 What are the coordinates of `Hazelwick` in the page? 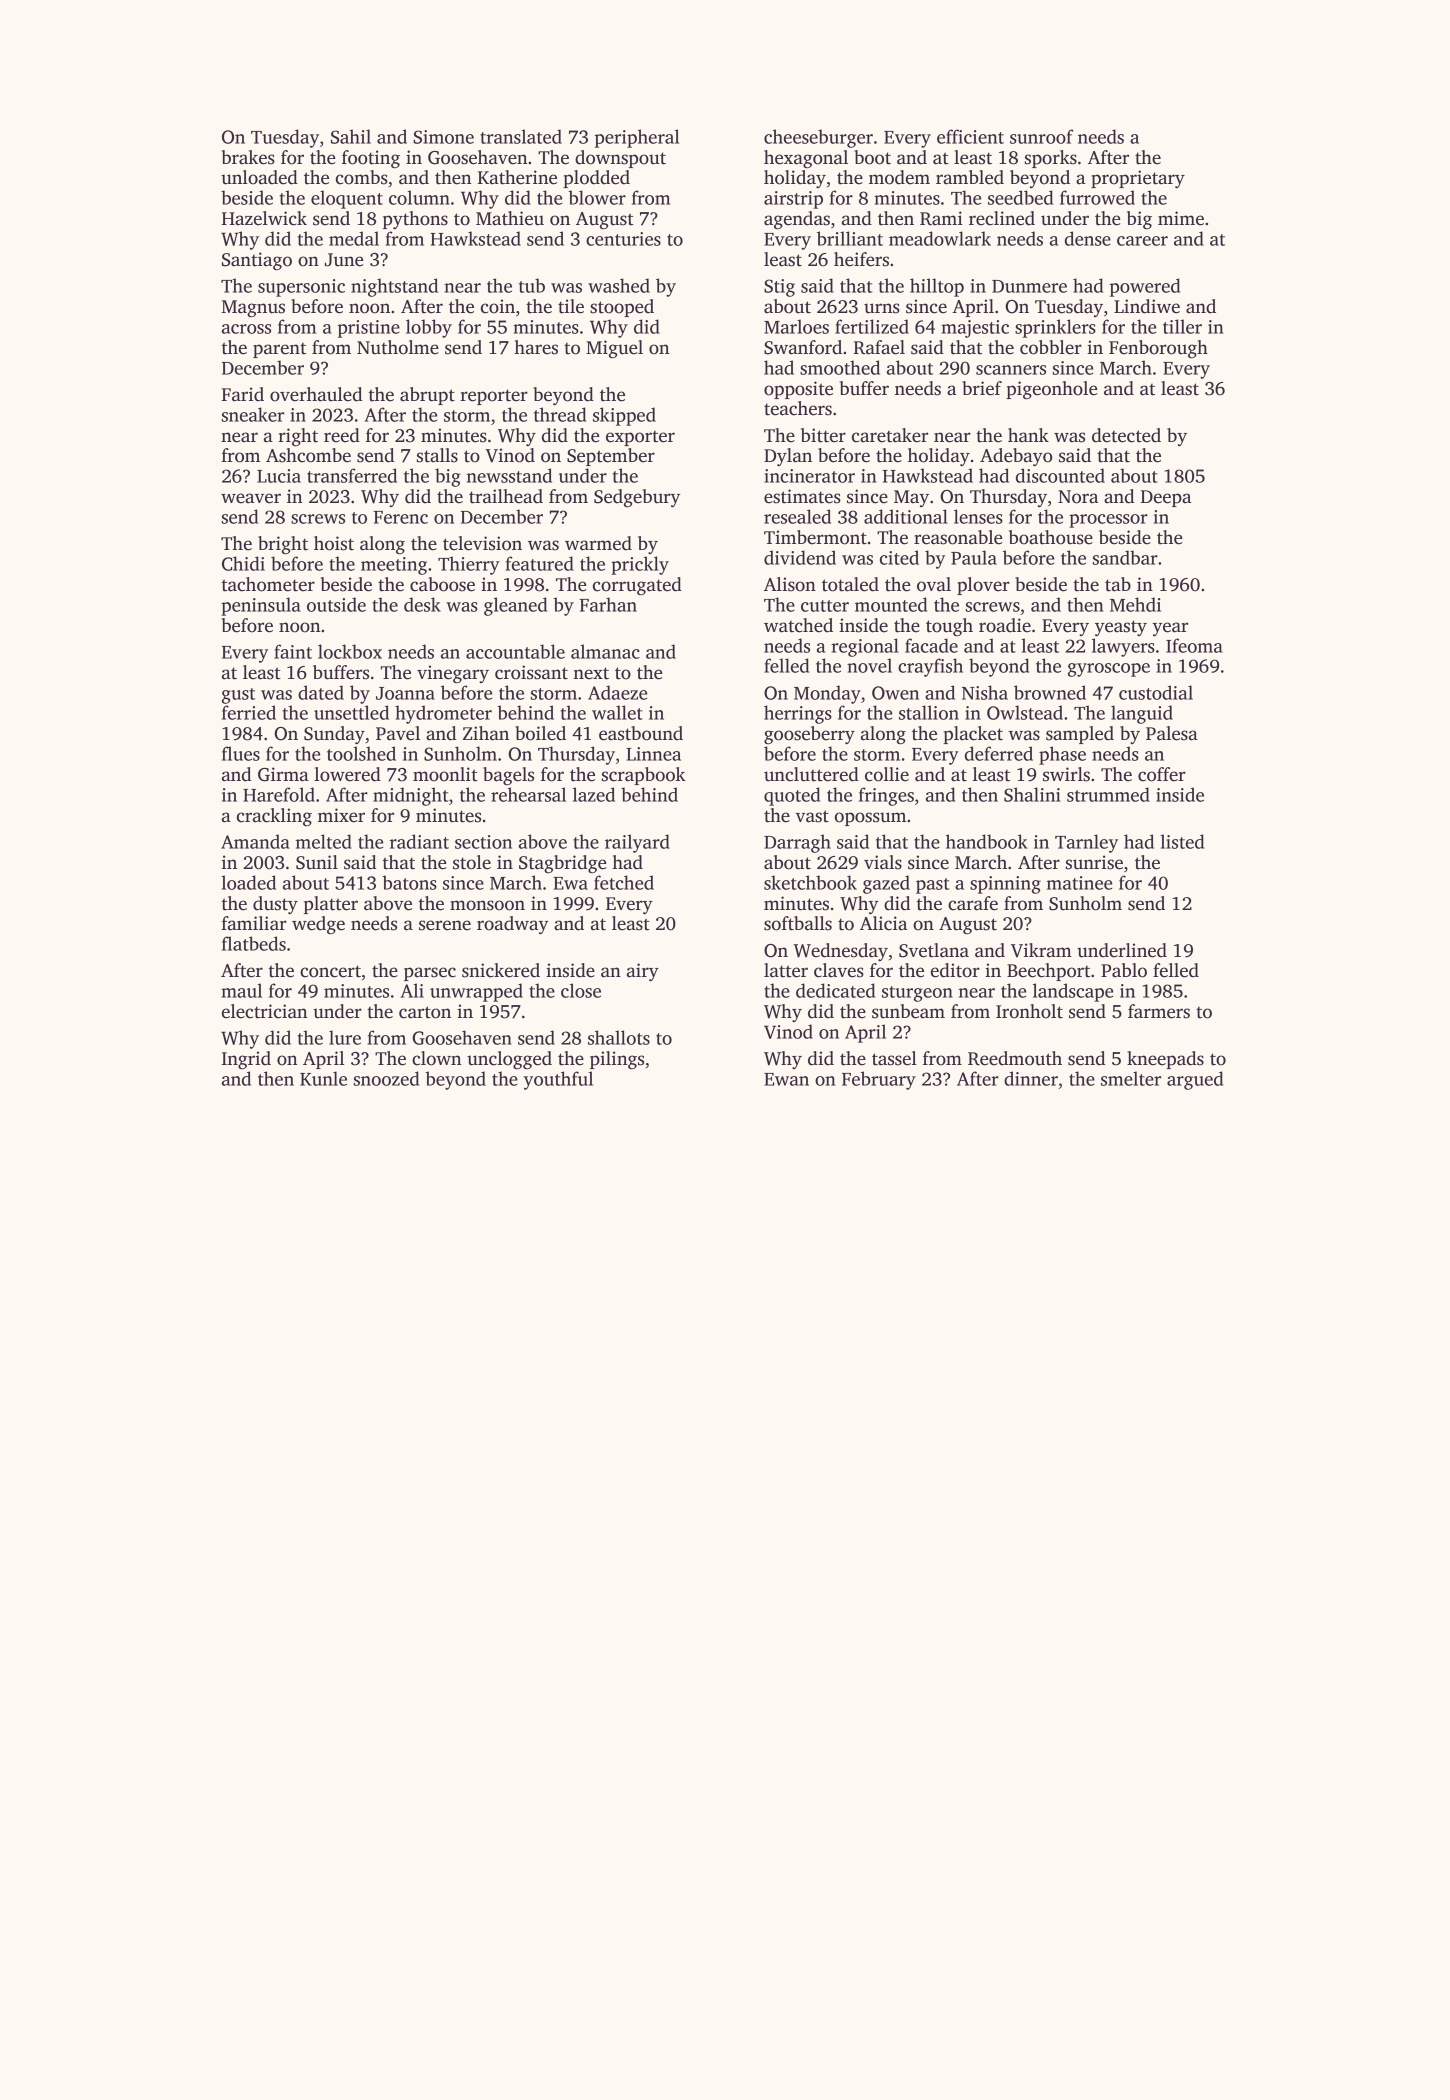 It's located at (264, 218).
